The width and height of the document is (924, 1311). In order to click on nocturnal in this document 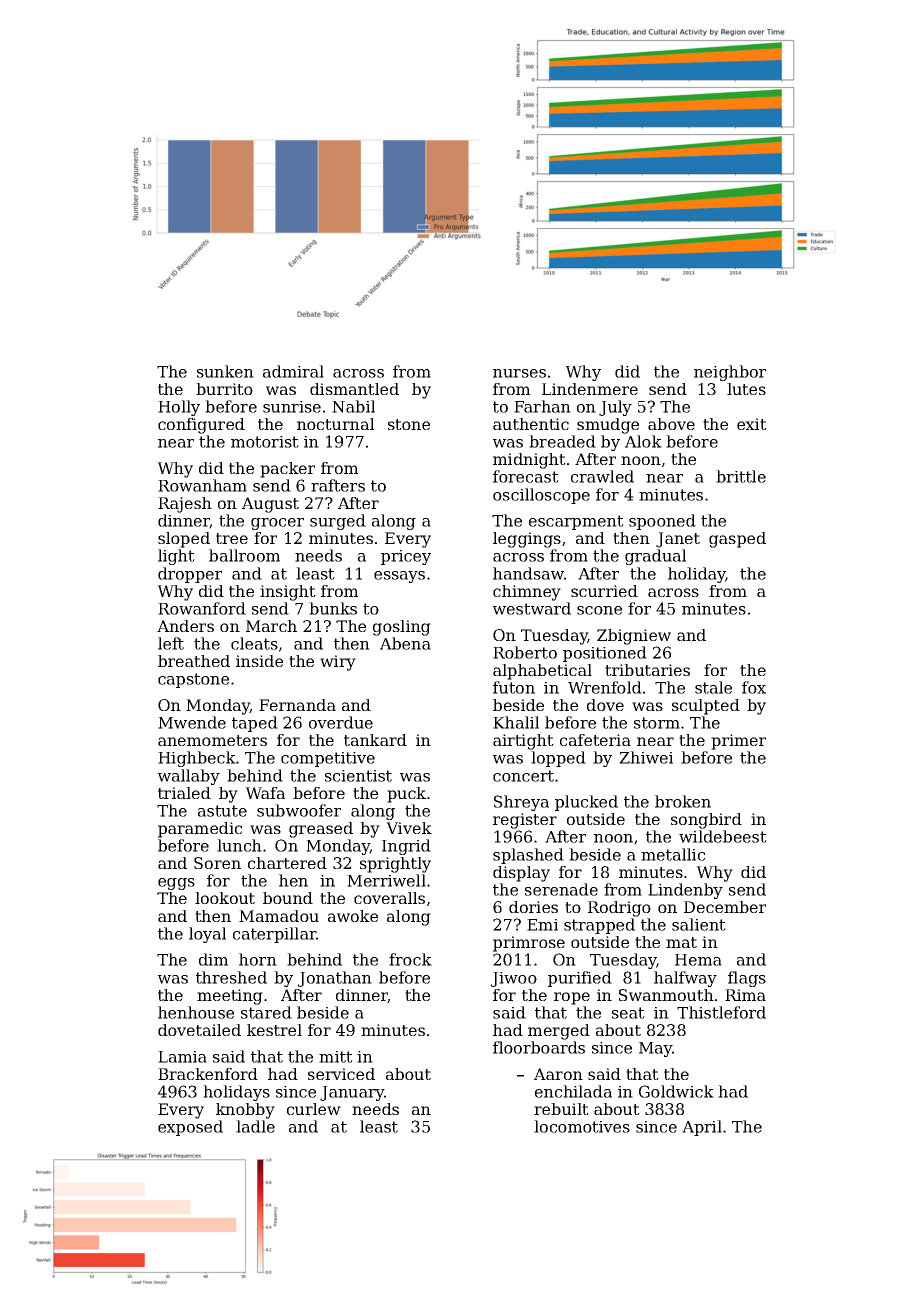, I will do `click(335, 424)`.
